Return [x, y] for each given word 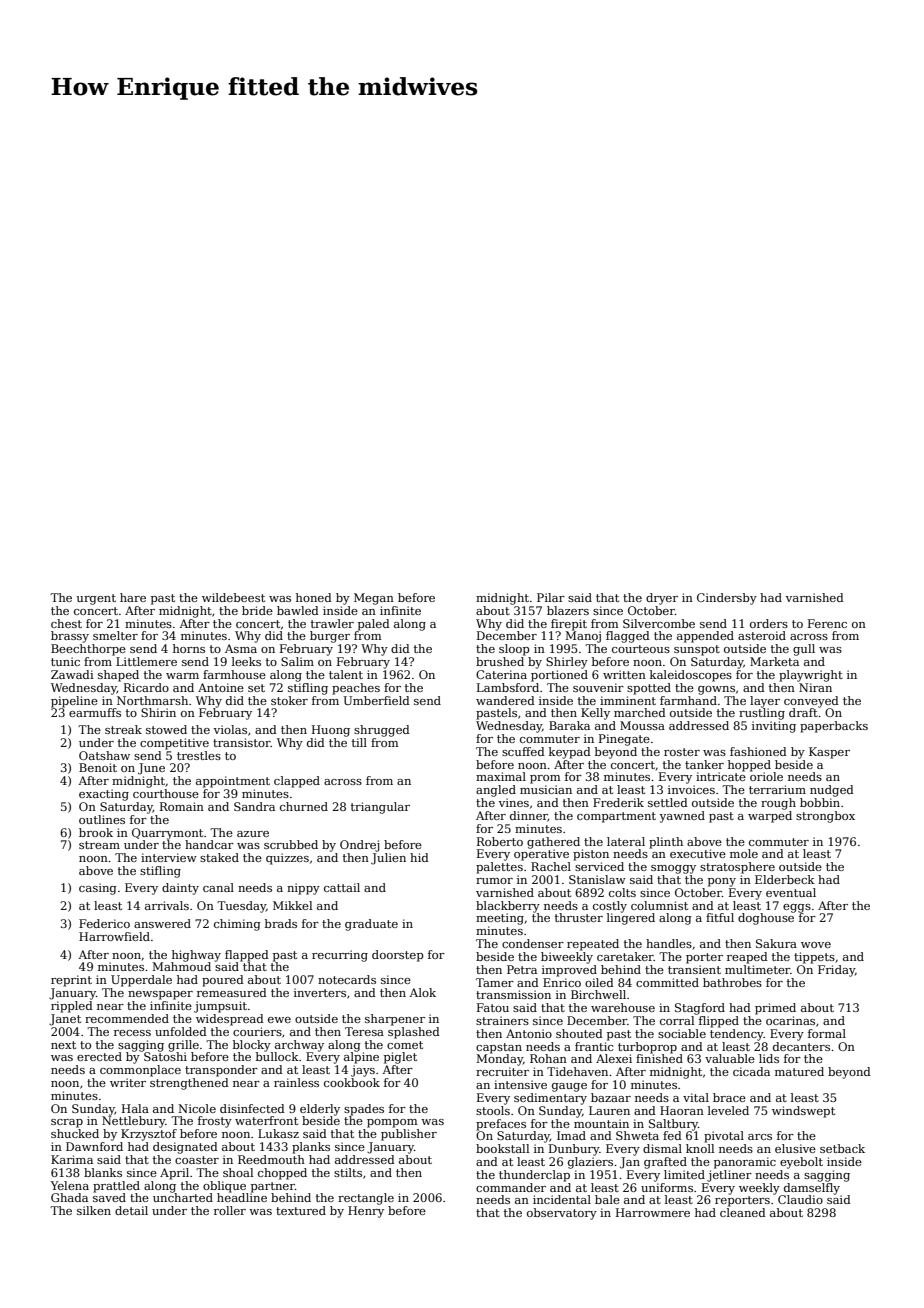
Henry [366, 1212]
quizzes [287, 859]
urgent [96, 599]
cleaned [743, 1212]
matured [799, 1071]
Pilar [551, 597]
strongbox [825, 817]
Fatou [493, 1007]
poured [223, 981]
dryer [662, 599]
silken [94, 1210]
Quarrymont [167, 834]
